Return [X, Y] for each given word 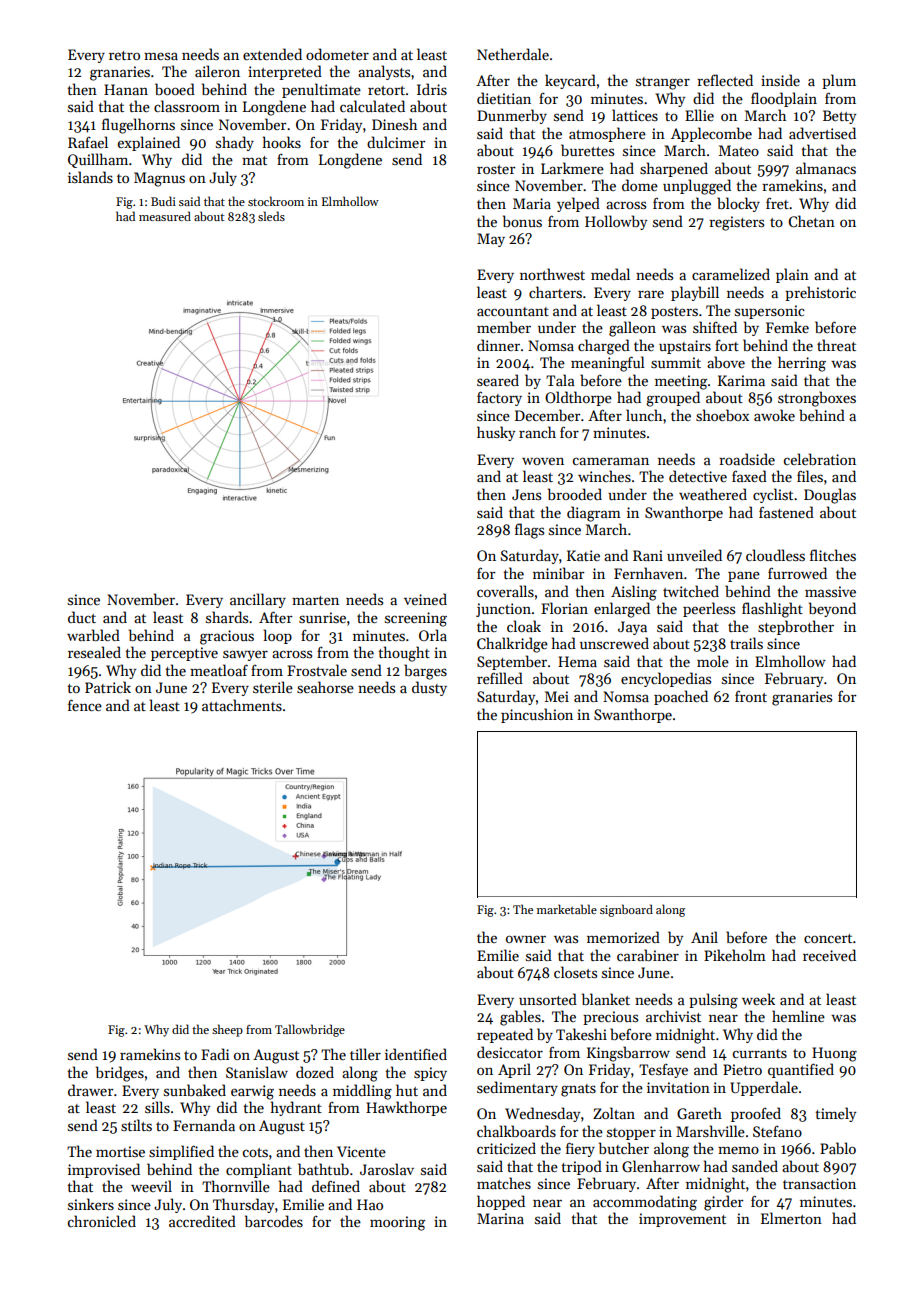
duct [82, 617]
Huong [834, 1054]
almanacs [826, 168]
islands [90, 177]
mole [713, 661]
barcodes [274, 1221]
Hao [370, 1204]
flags [529, 531]
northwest [552, 274]
